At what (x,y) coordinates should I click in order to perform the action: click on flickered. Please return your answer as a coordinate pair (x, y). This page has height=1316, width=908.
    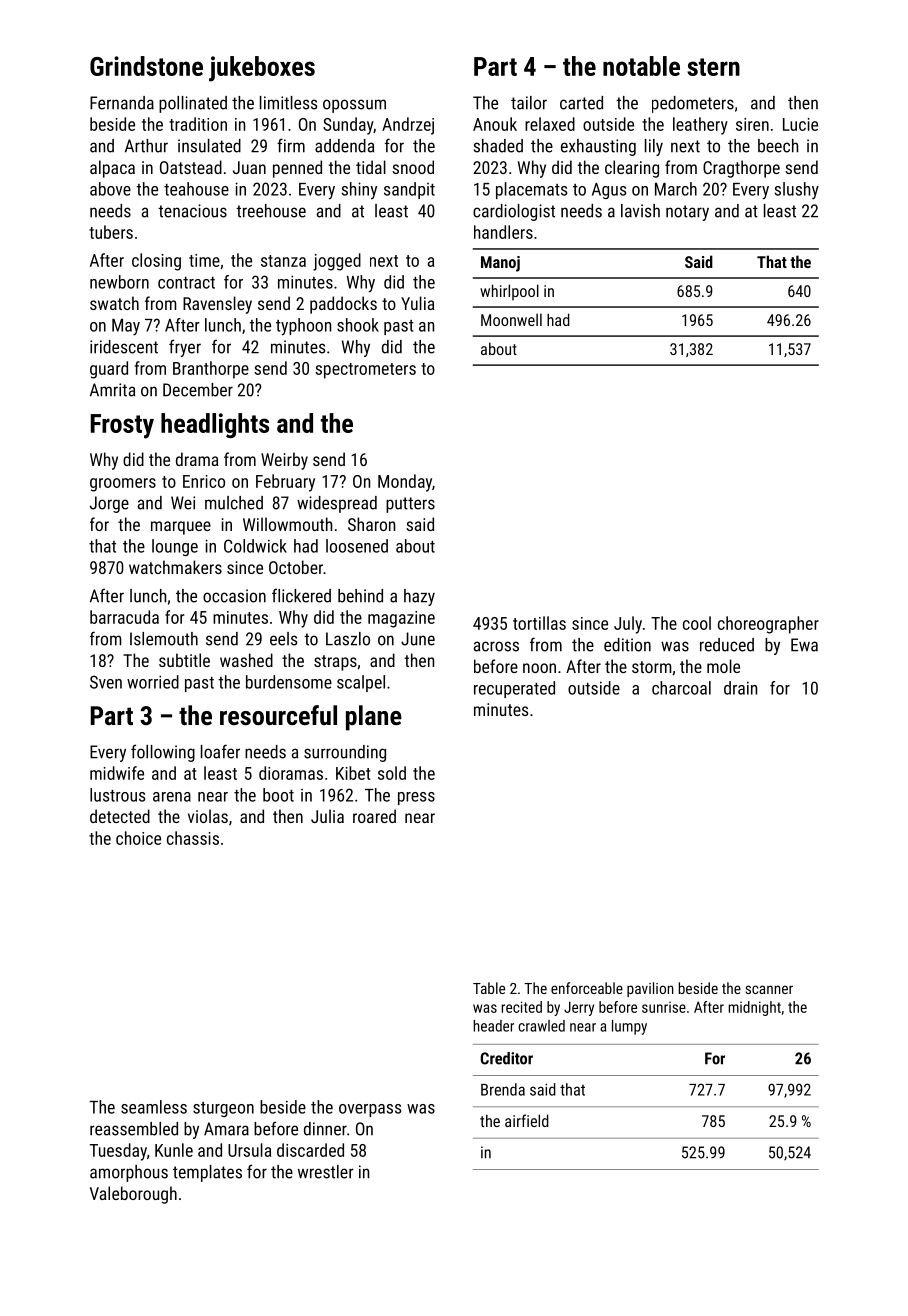
    Looking at the image, I should click on (301, 595).
